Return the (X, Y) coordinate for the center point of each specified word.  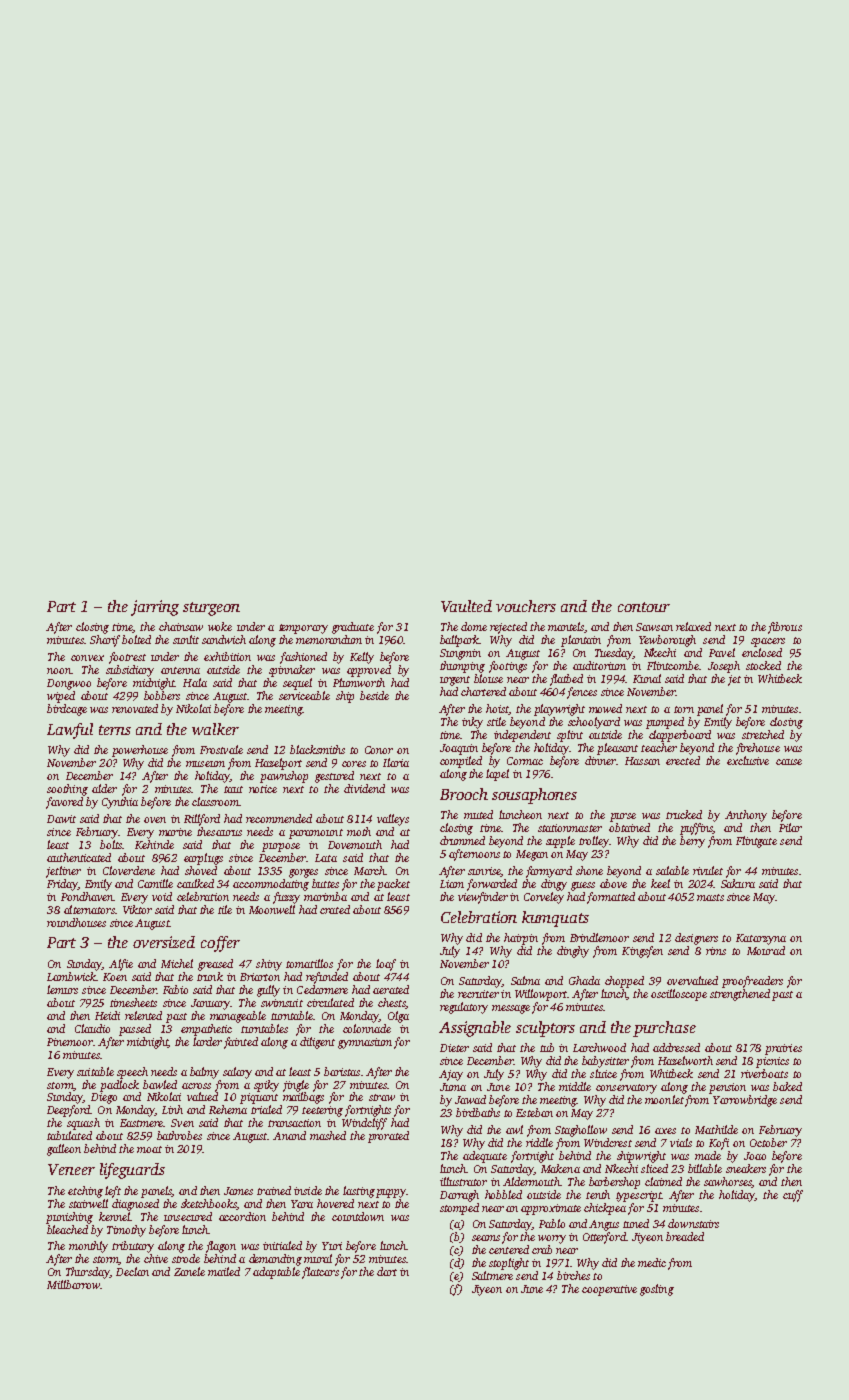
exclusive (748, 760)
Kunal (647, 678)
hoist (497, 709)
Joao (755, 1156)
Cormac (525, 761)
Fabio (175, 989)
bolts (111, 844)
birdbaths (478, 1112)
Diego (104, 1098)
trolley (594, 842)
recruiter (478, 994)
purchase (664, 1029)
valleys (393, 820)
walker (215, 729)
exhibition (227, 656)
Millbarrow (73, 1284)
